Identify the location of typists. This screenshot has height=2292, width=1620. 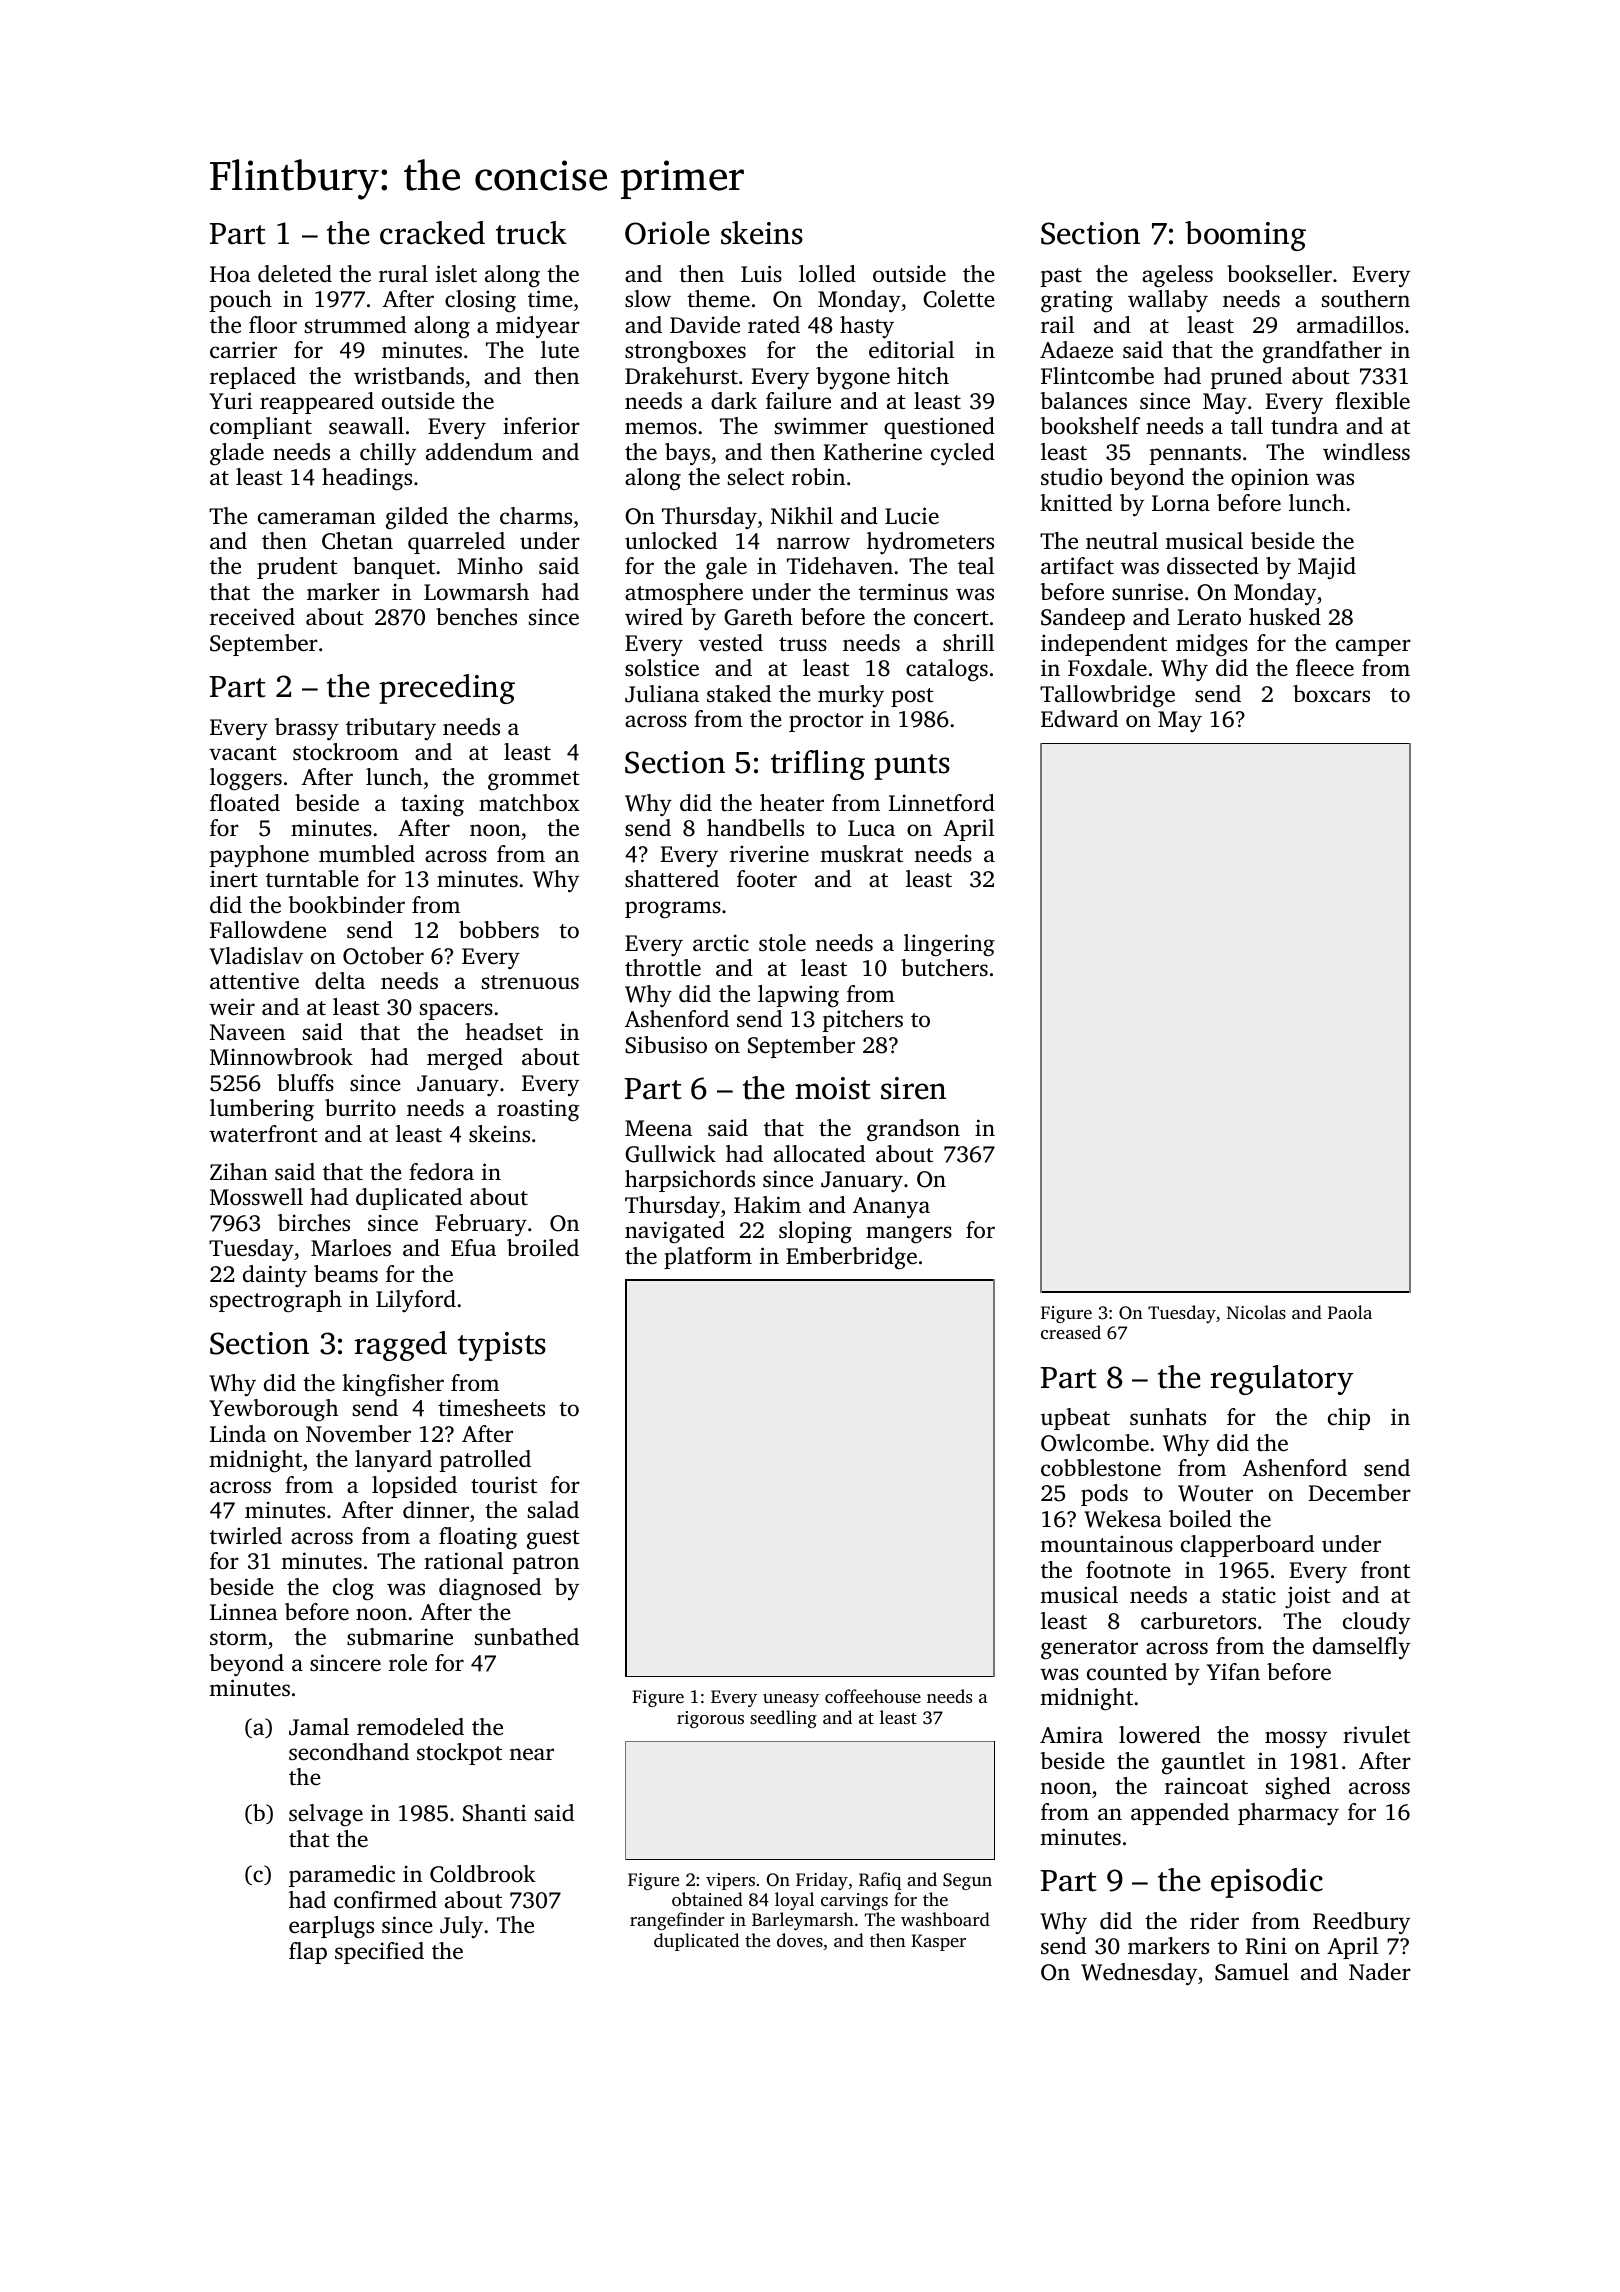
(502, 1346).
